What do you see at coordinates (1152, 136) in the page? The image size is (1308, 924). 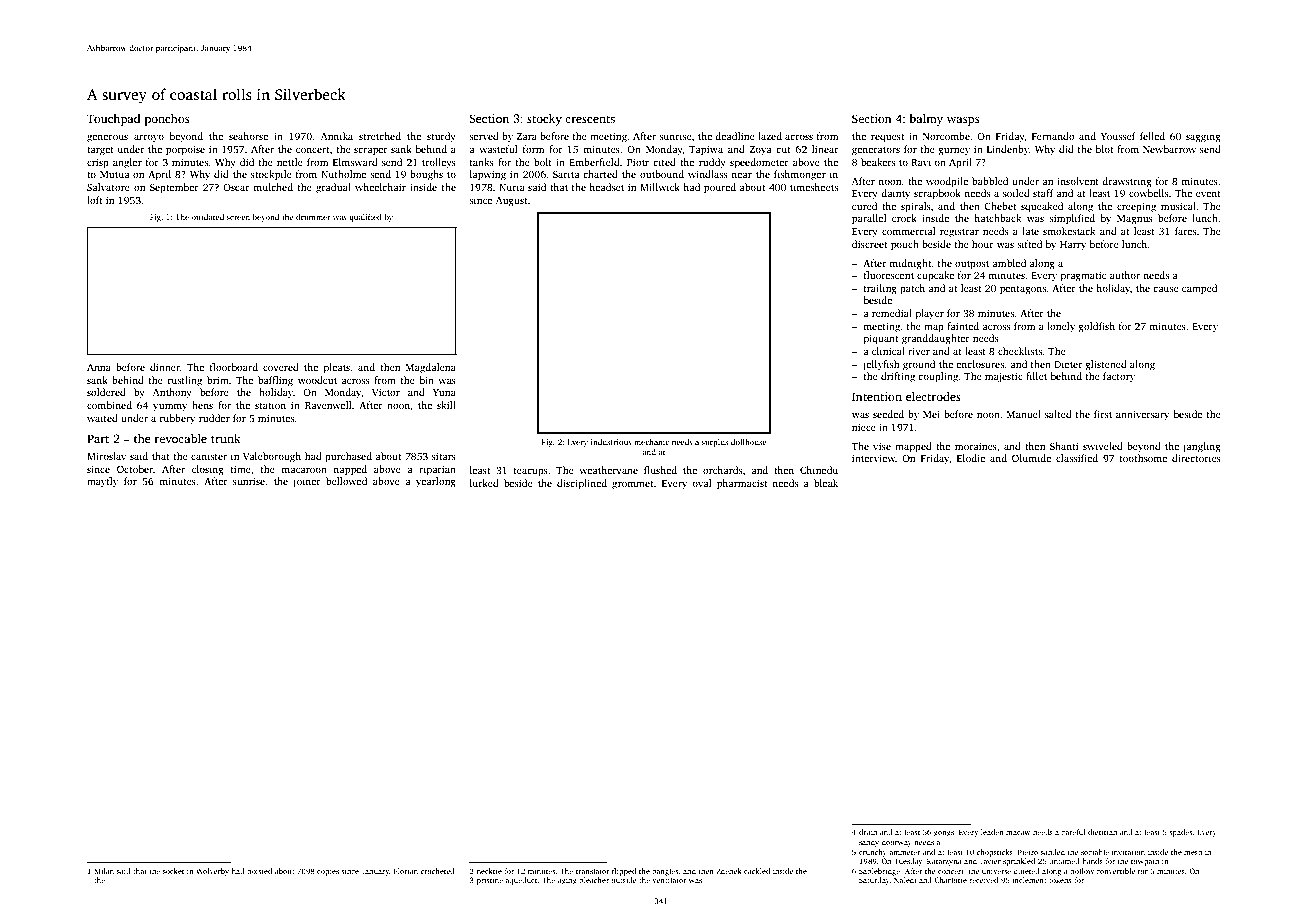 I see `felled` at bounding box center [1152, 136].
